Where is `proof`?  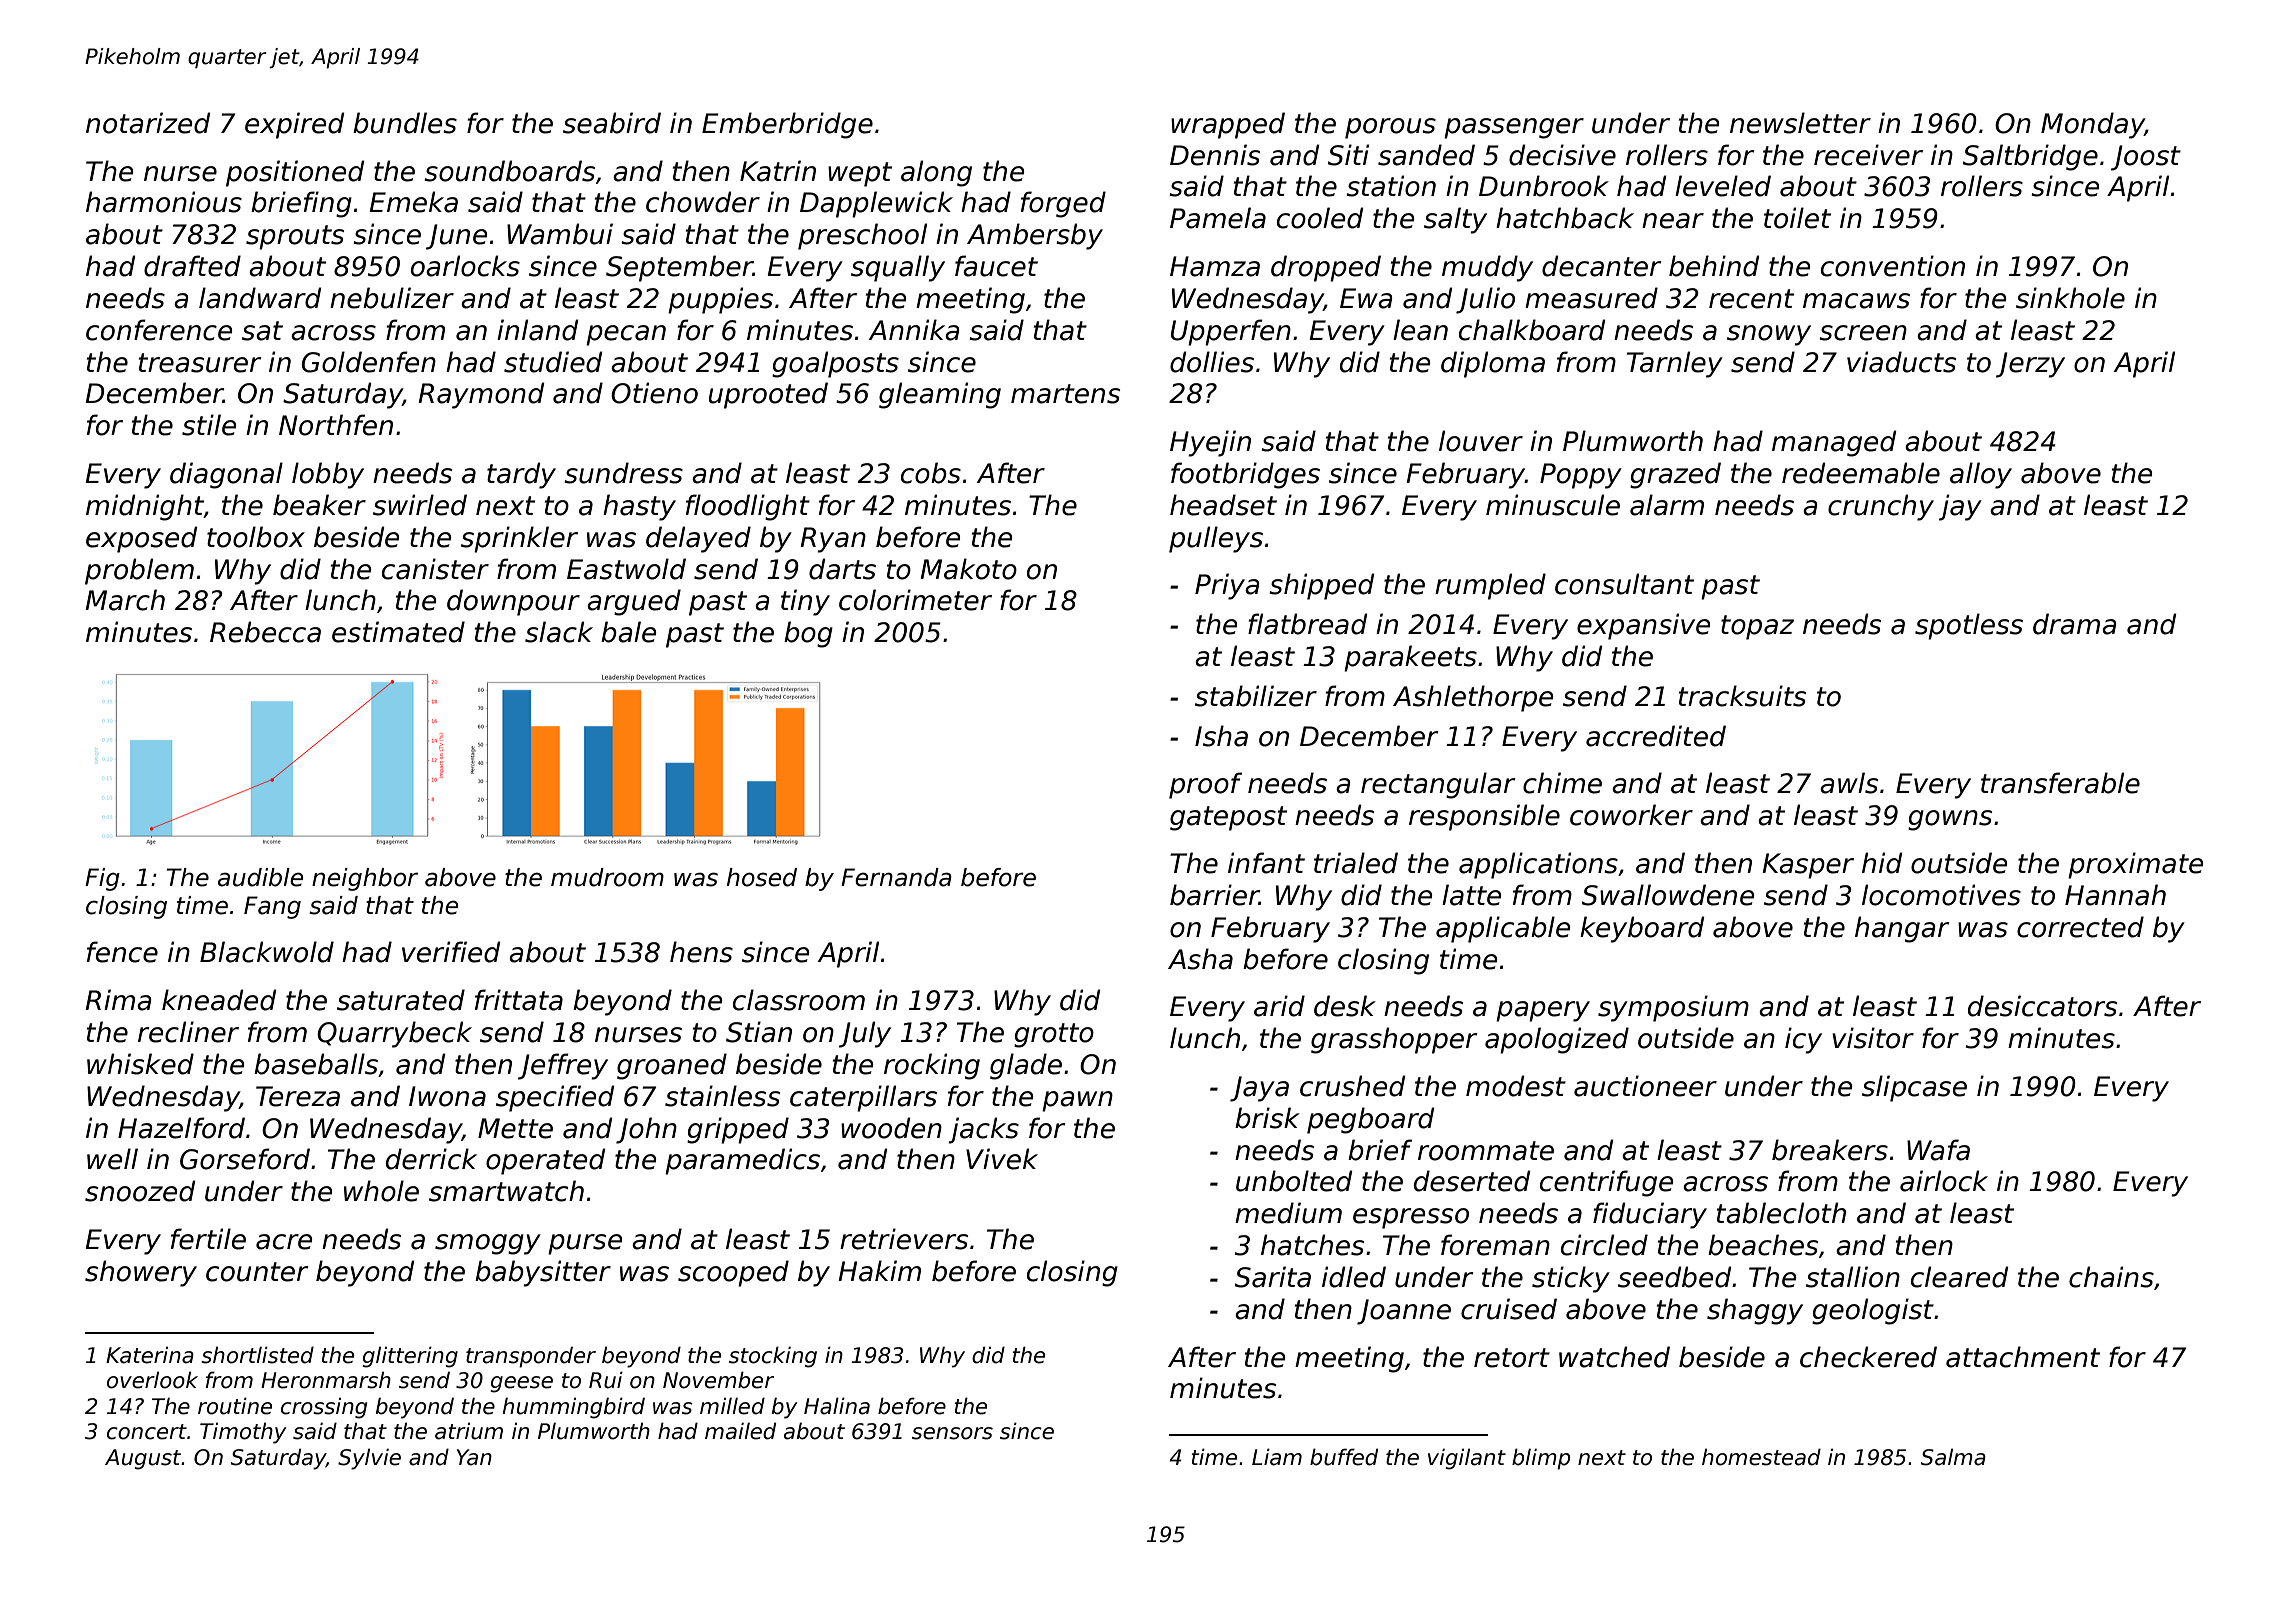 proof is located at coordinates (1205, 785).
